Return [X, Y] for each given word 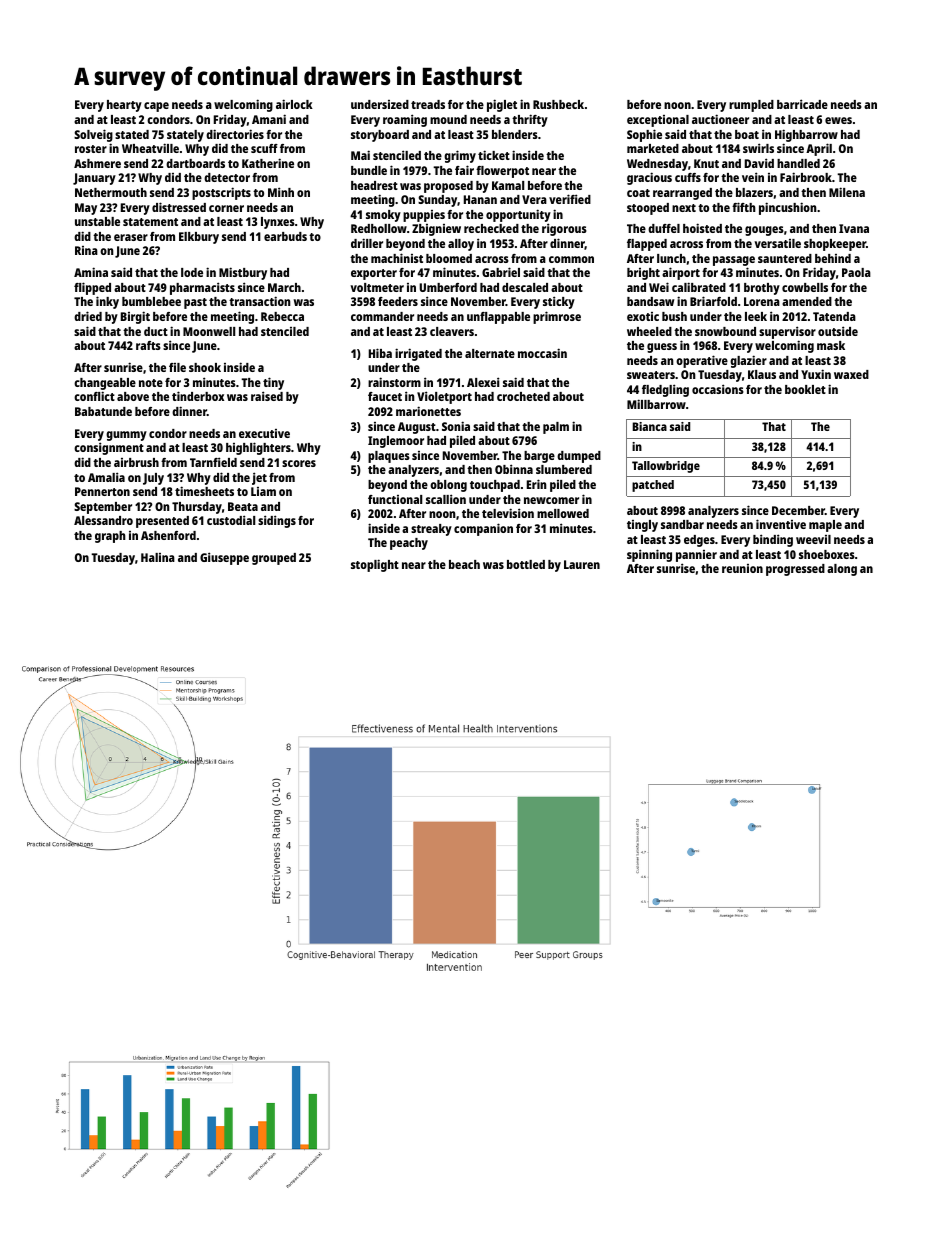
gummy [126, 436]
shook [205, 367]
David [759, 163]
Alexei [483, 382]
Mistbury [243, 273]
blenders [515, 134]
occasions [718, 389]
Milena [847, 192]
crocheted [523, 396]
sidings [277, 521]
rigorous [564, 229]
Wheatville [150, 148]
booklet [805, 389]
